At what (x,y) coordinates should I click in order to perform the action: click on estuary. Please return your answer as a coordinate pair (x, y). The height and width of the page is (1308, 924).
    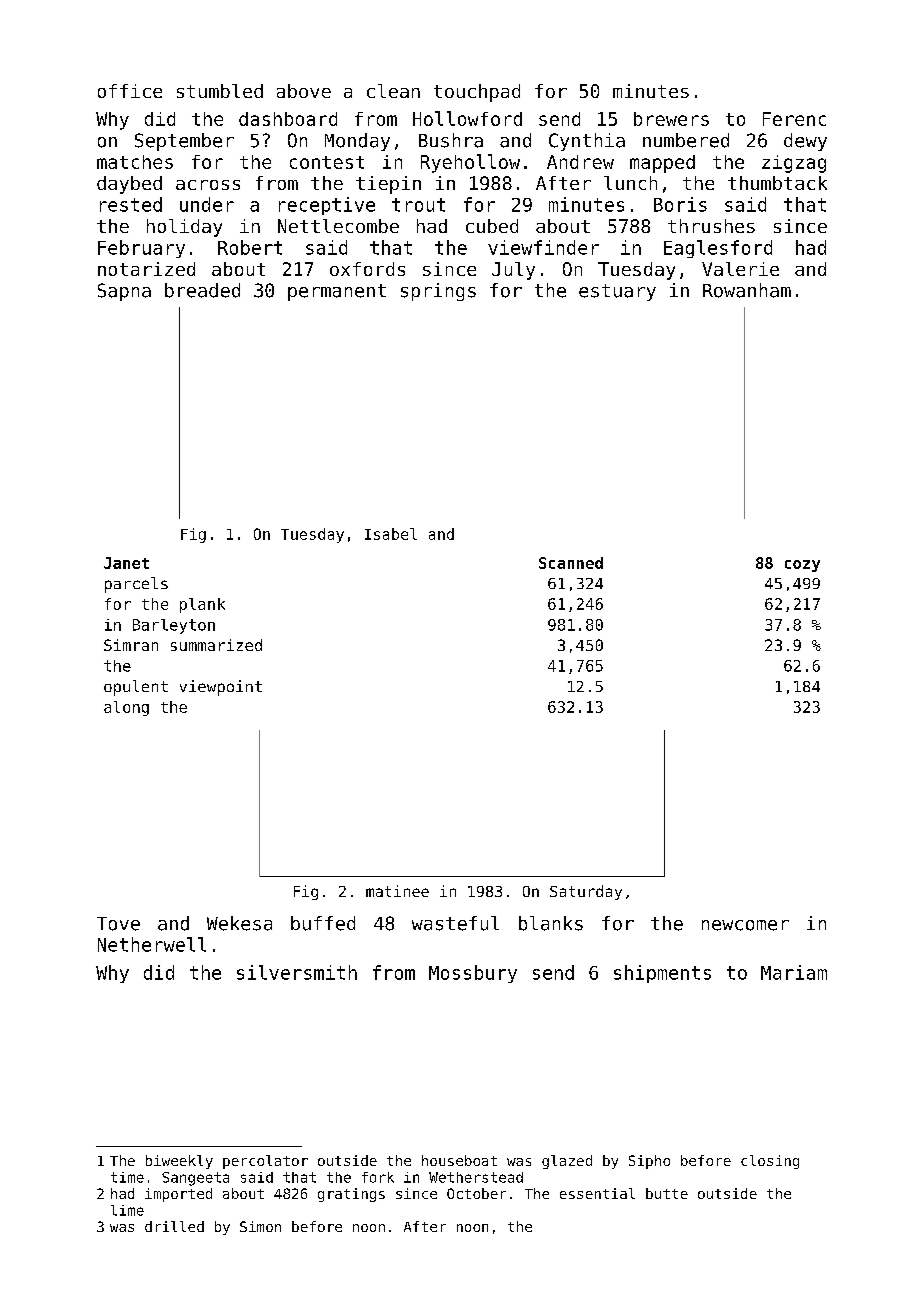
    Looking at the image, I should click on (617, 292).
